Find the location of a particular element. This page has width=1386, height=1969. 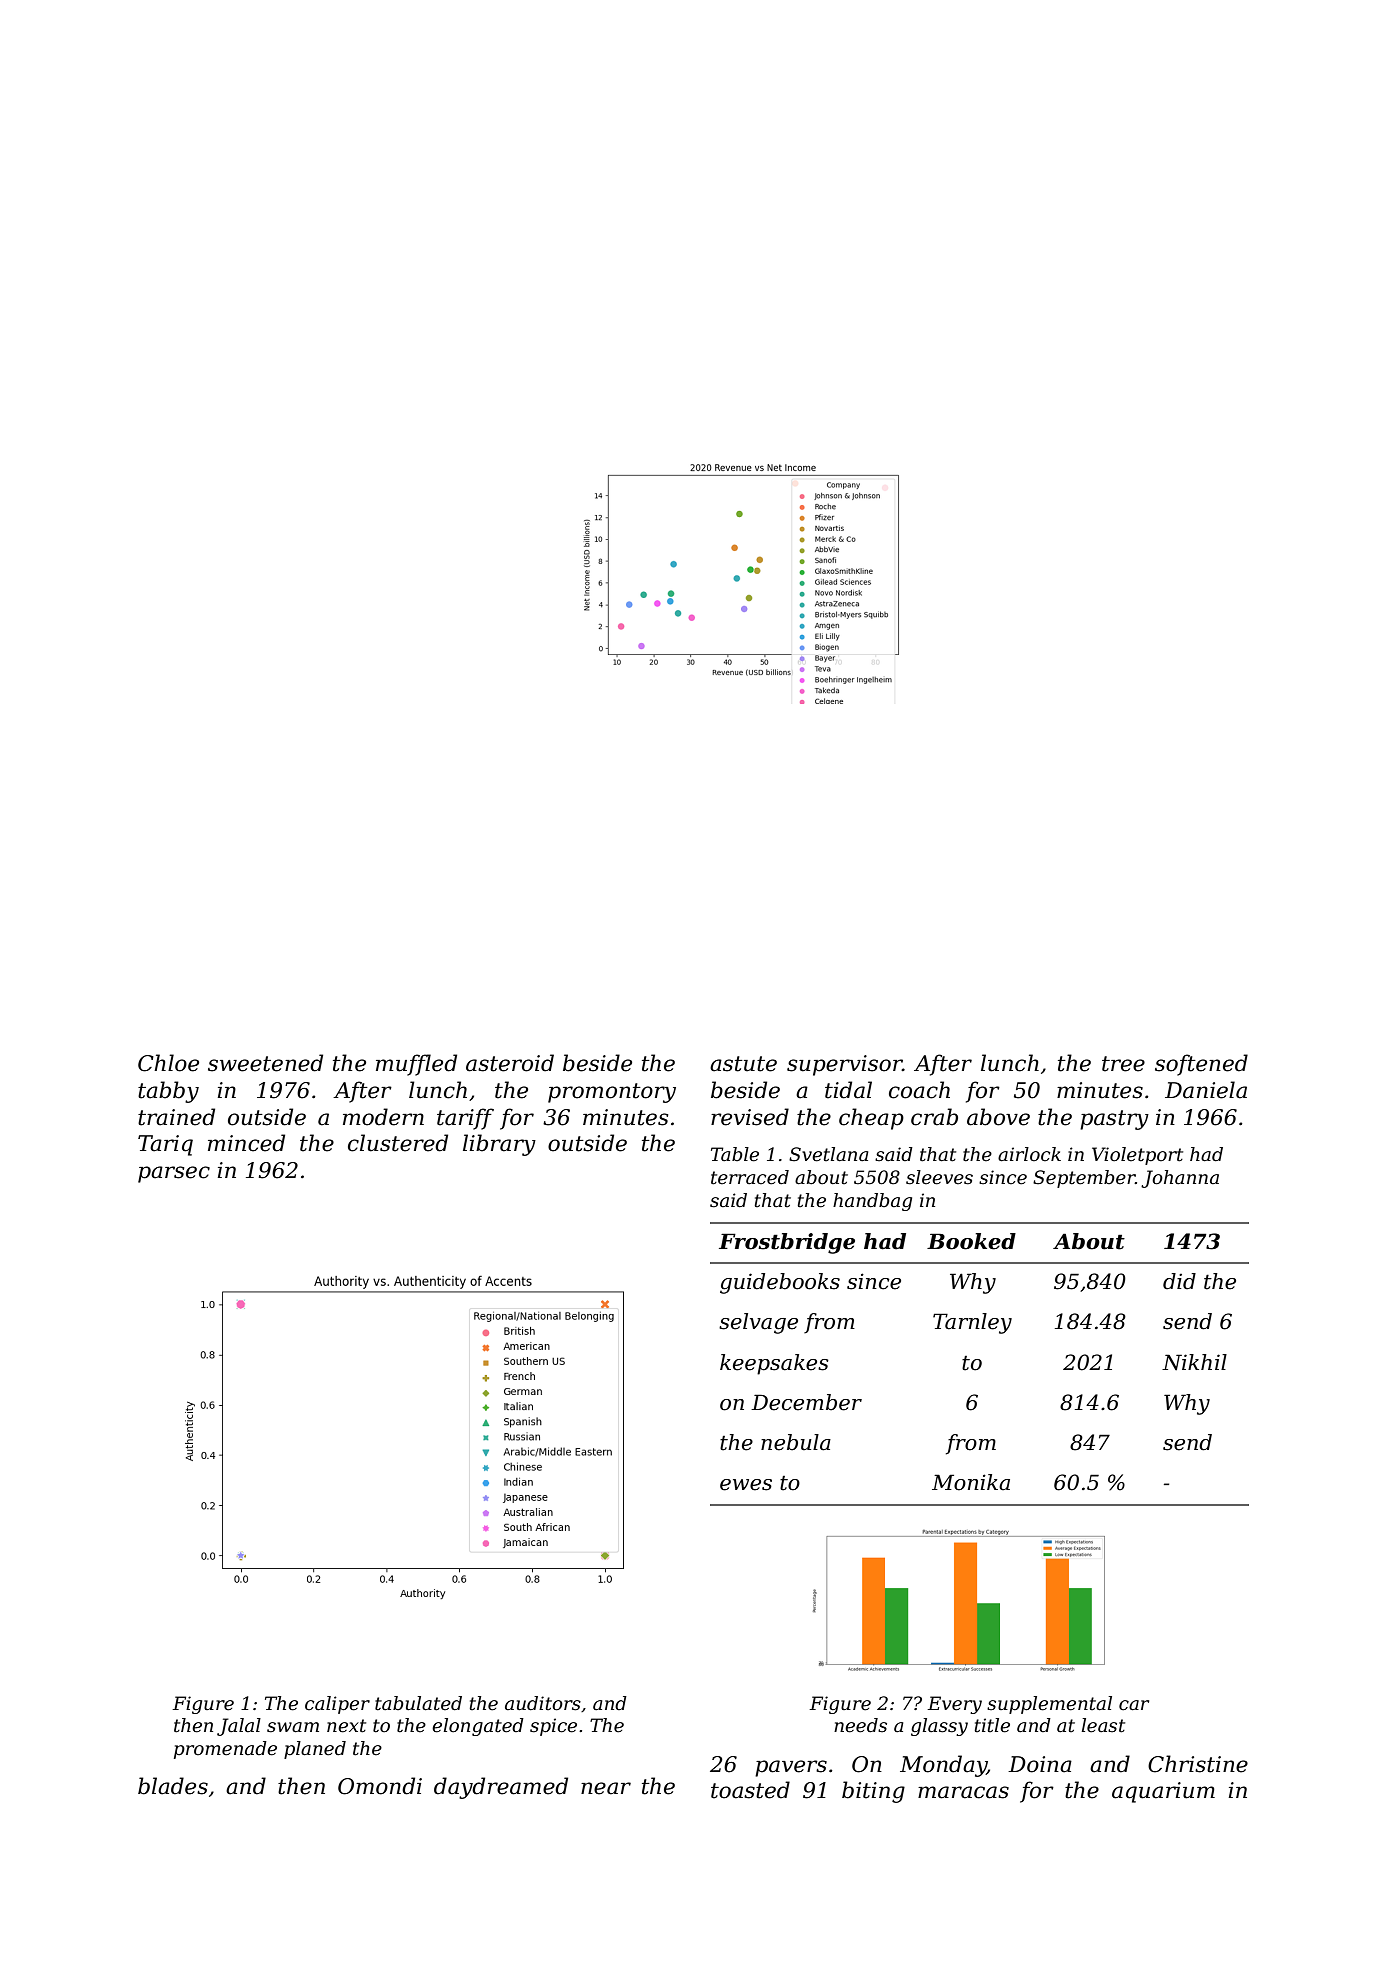

keepsakes is located at coordinates (774, 1364).
